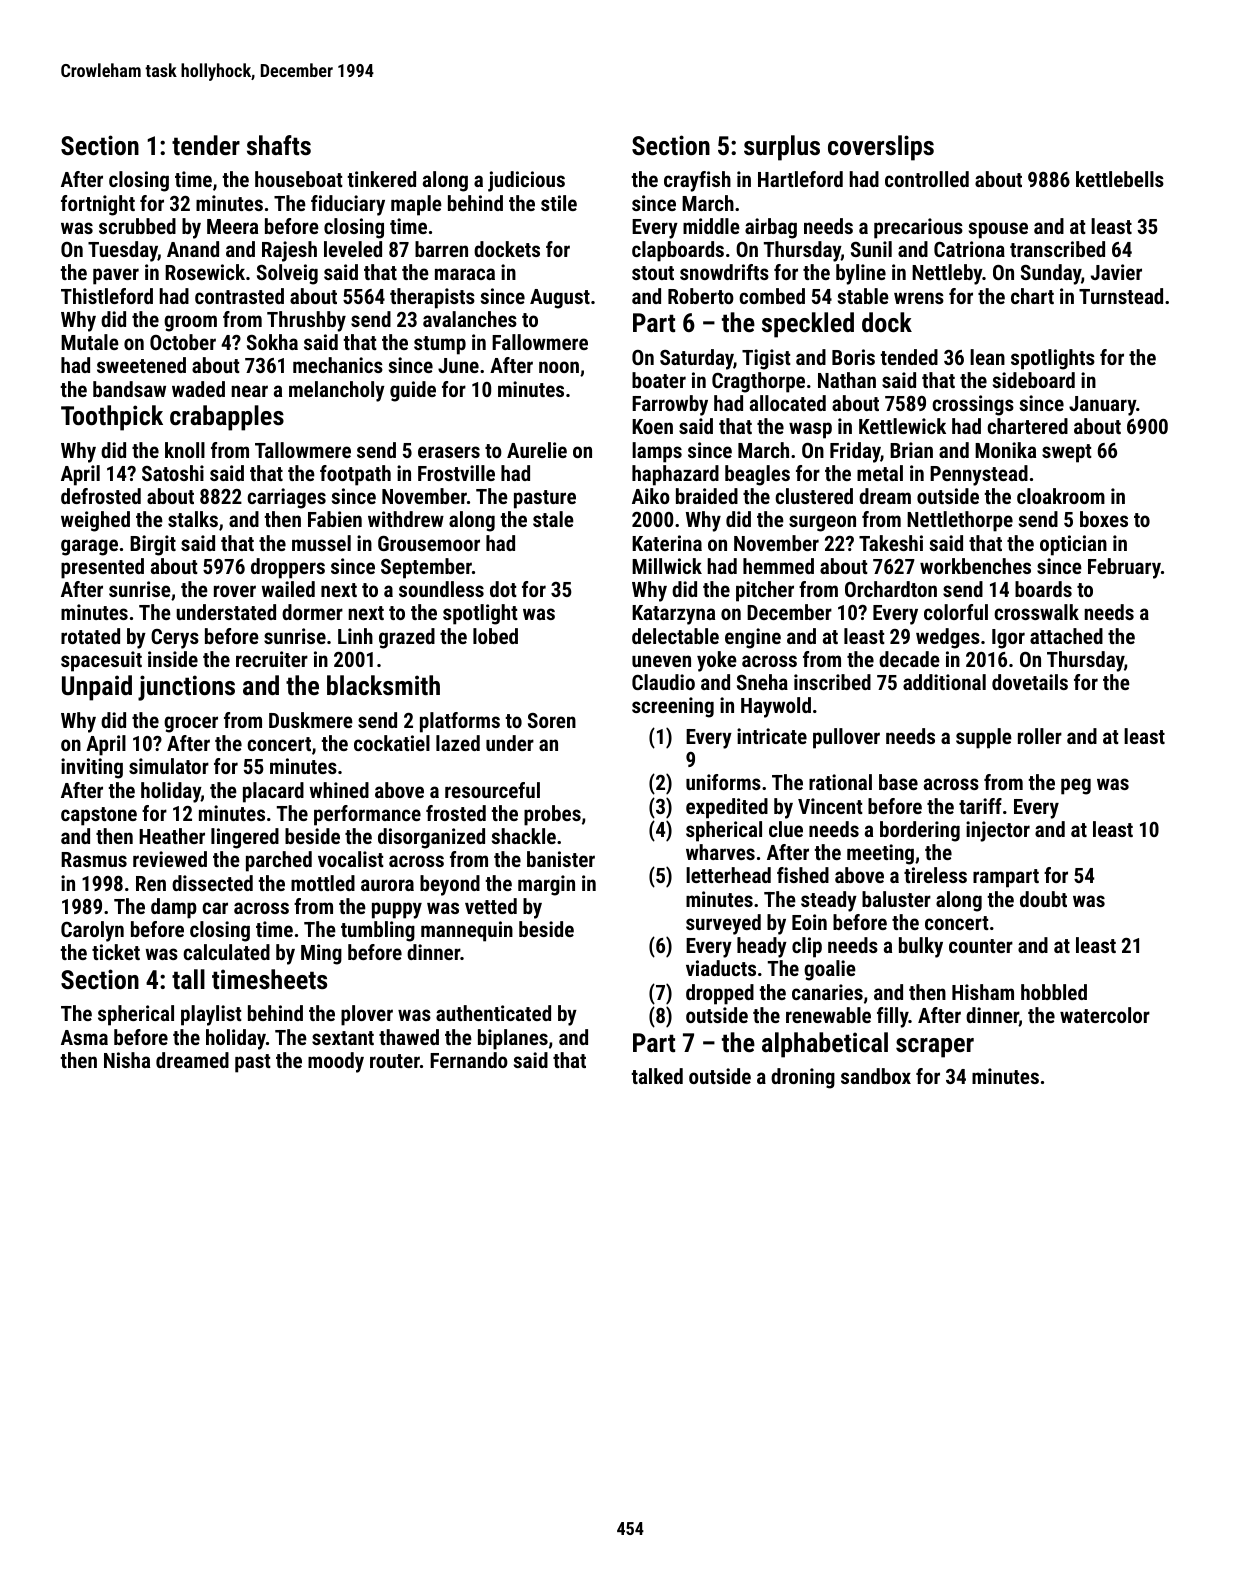 This page has height=1595, width=1233. Describe the element at coordinates (881, 148) in the page. I see `coverslips` at that location.
